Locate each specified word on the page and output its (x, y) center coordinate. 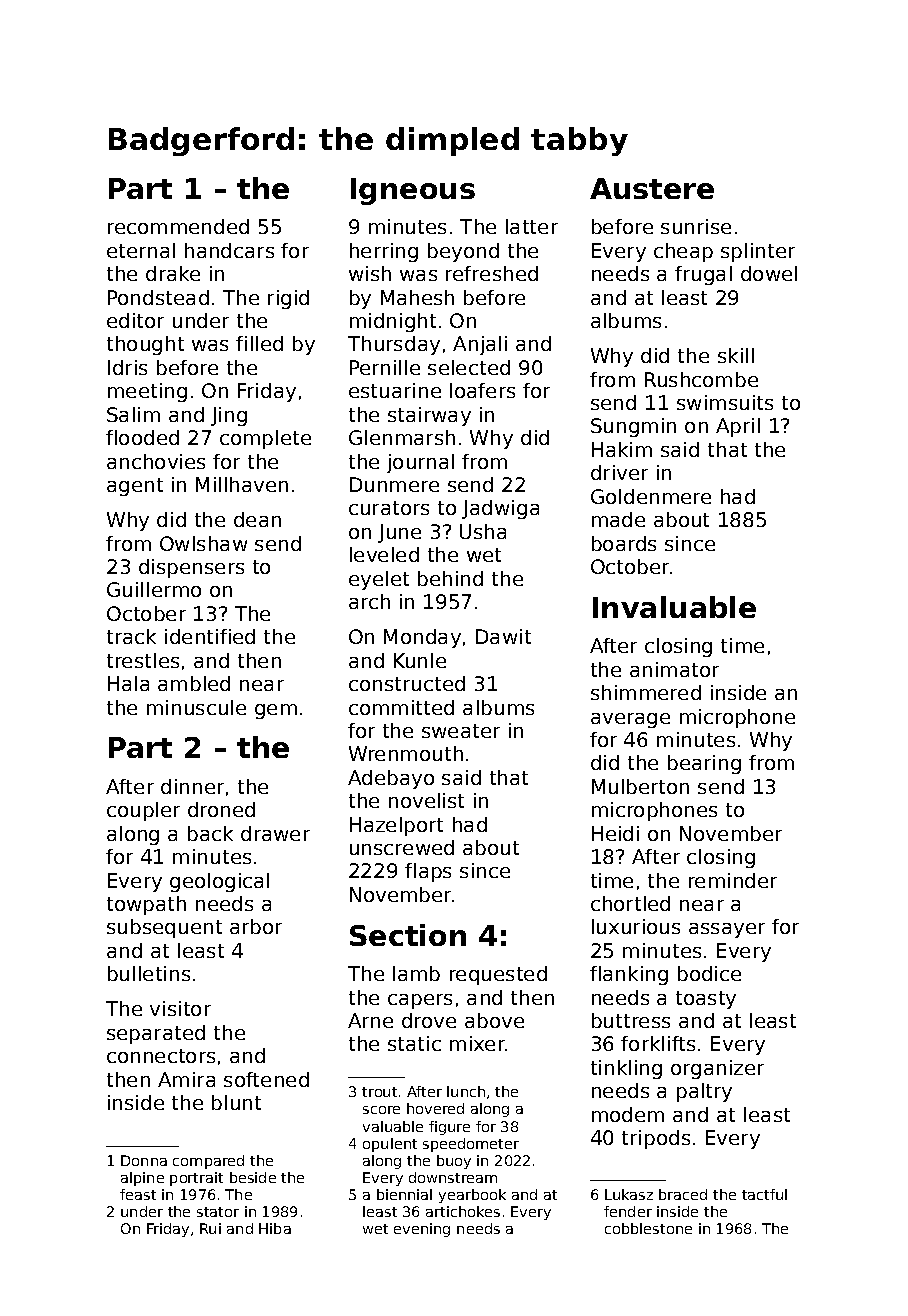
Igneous (413, 191)
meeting (147, 392)
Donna (144, 1160)
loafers (482, 390)
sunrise (696, 226)
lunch (466, 1091)
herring (384, 252)
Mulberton (640, 786)
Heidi (615, 833)
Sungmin (633, 427)
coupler (143, 811)
